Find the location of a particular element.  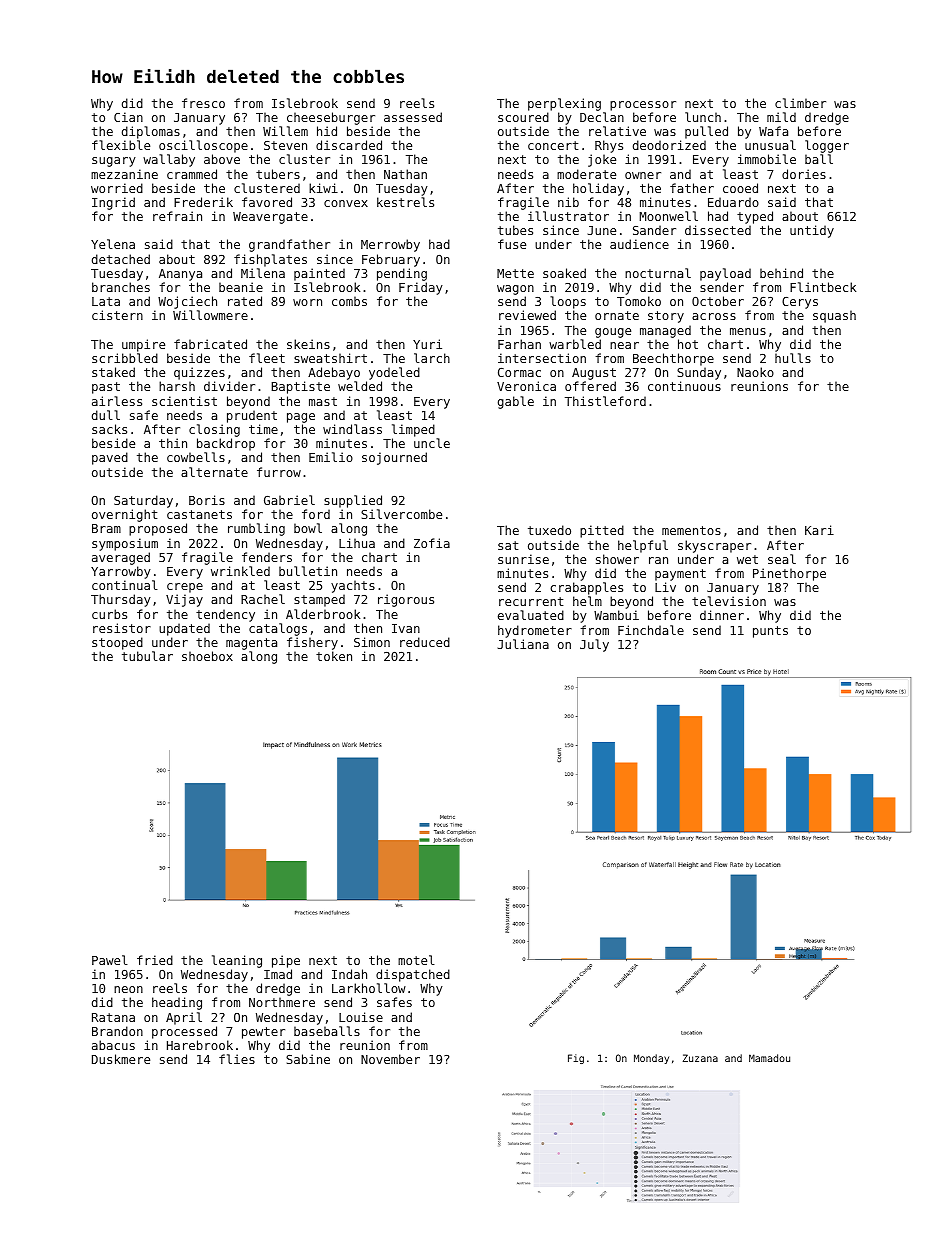

reduced is located at coordinates (425, 642).
